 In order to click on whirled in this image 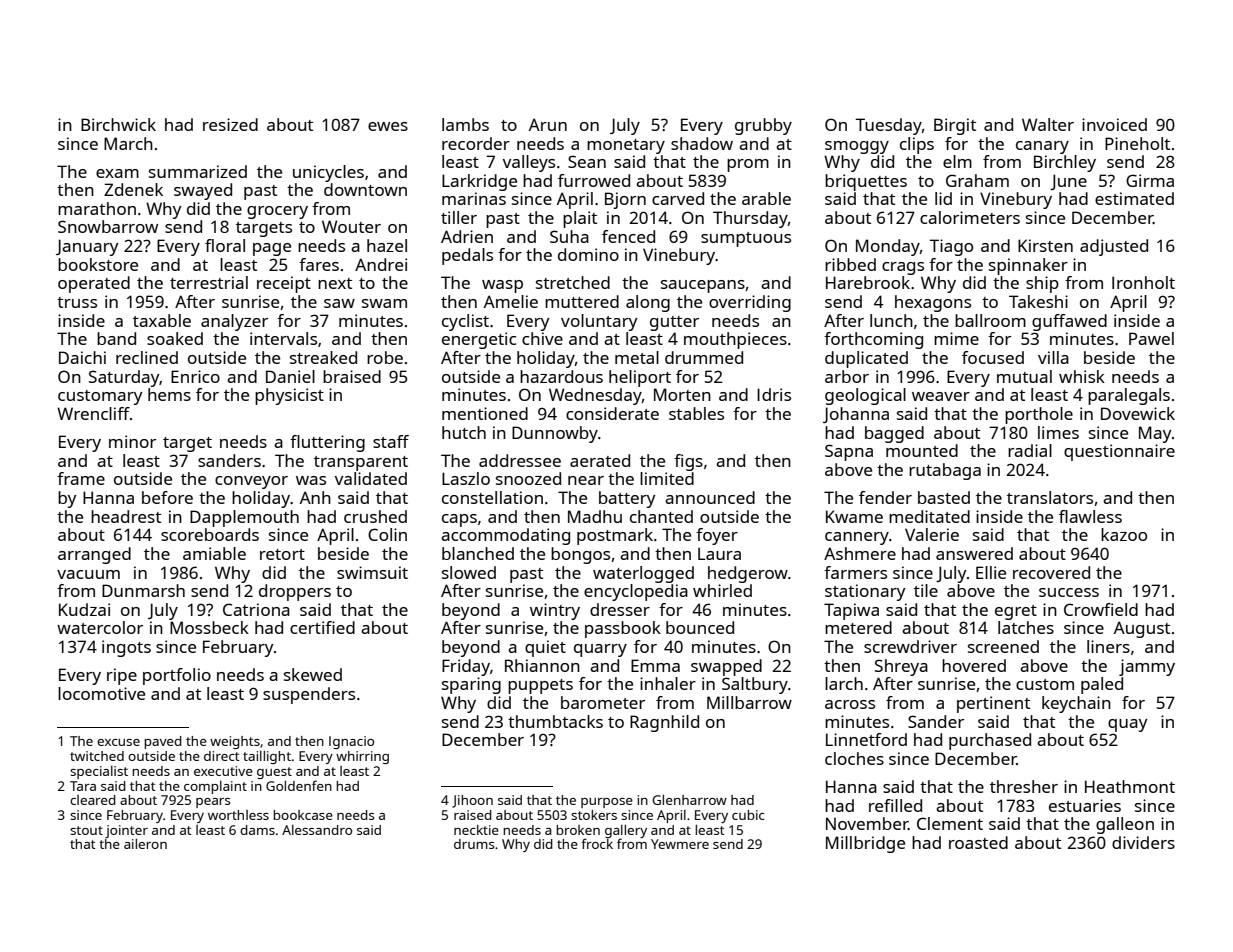, I will do `click(722, 590)`.
